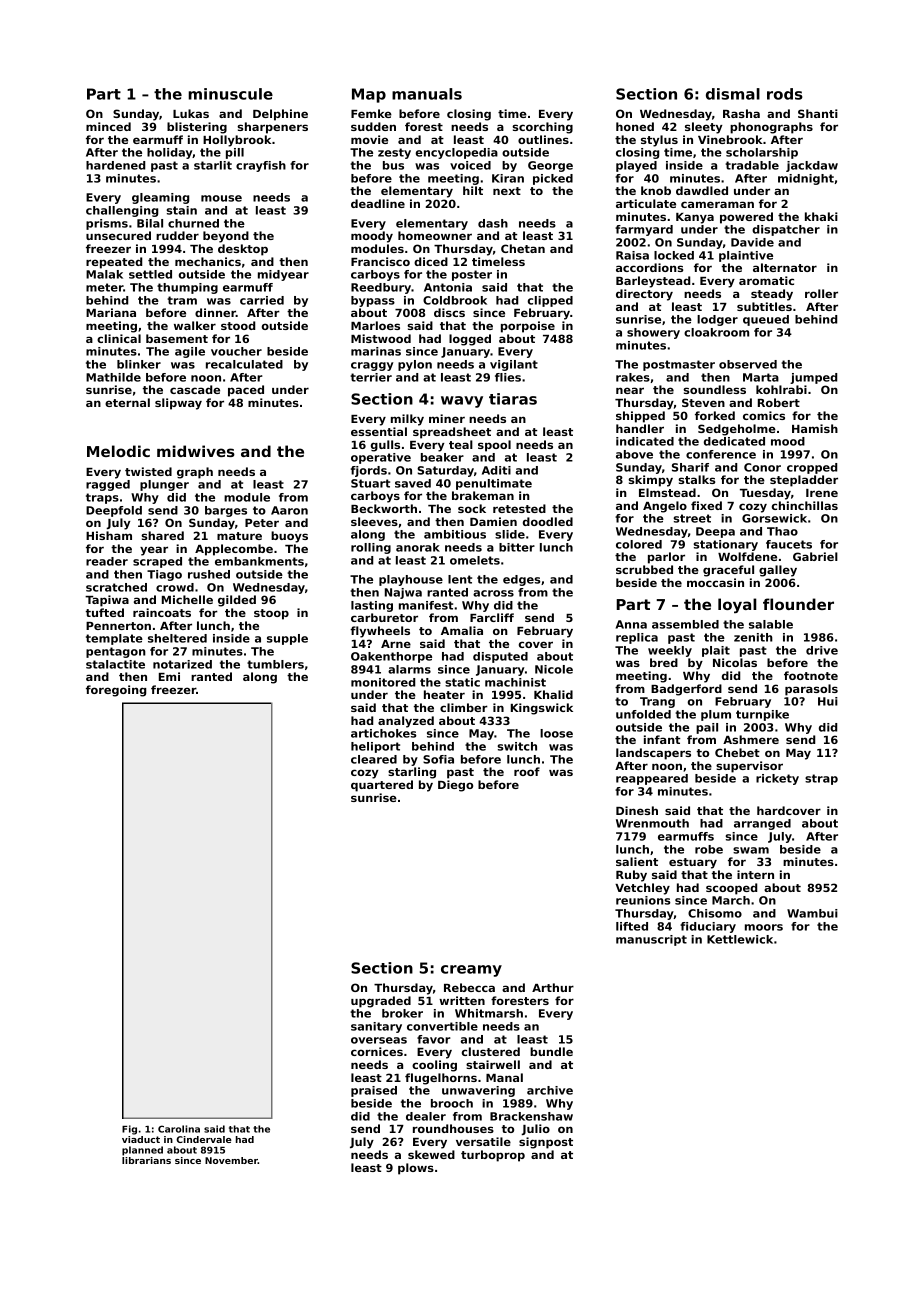 This screenshot has height=1308, width=924. What do you see at coordinates (527, 771) in the screenshot?
I see `roof` at bounding box center [527, 771].
